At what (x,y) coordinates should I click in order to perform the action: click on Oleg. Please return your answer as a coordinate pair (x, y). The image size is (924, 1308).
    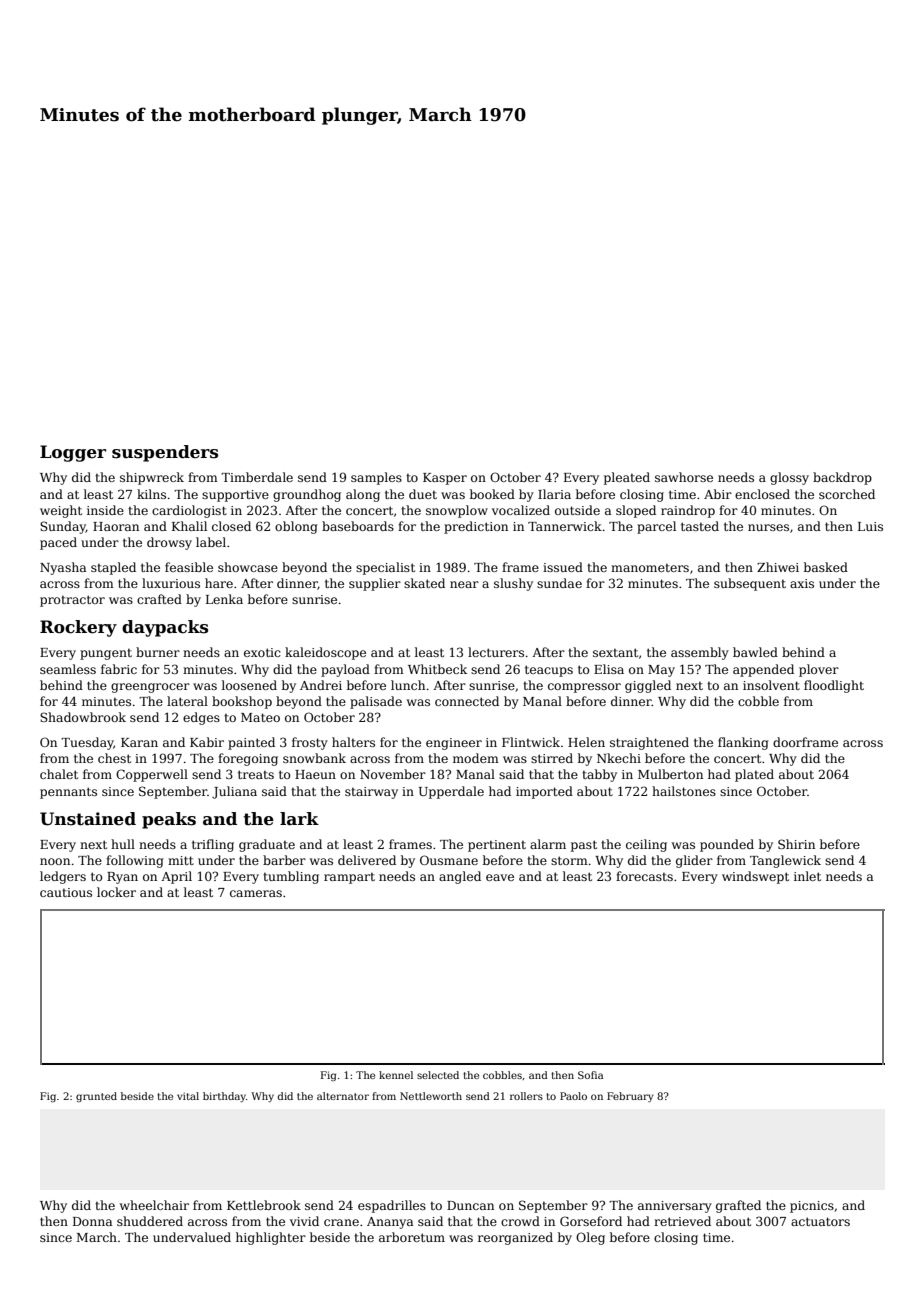
    Looking at the image, I should click on (590, 1238).
